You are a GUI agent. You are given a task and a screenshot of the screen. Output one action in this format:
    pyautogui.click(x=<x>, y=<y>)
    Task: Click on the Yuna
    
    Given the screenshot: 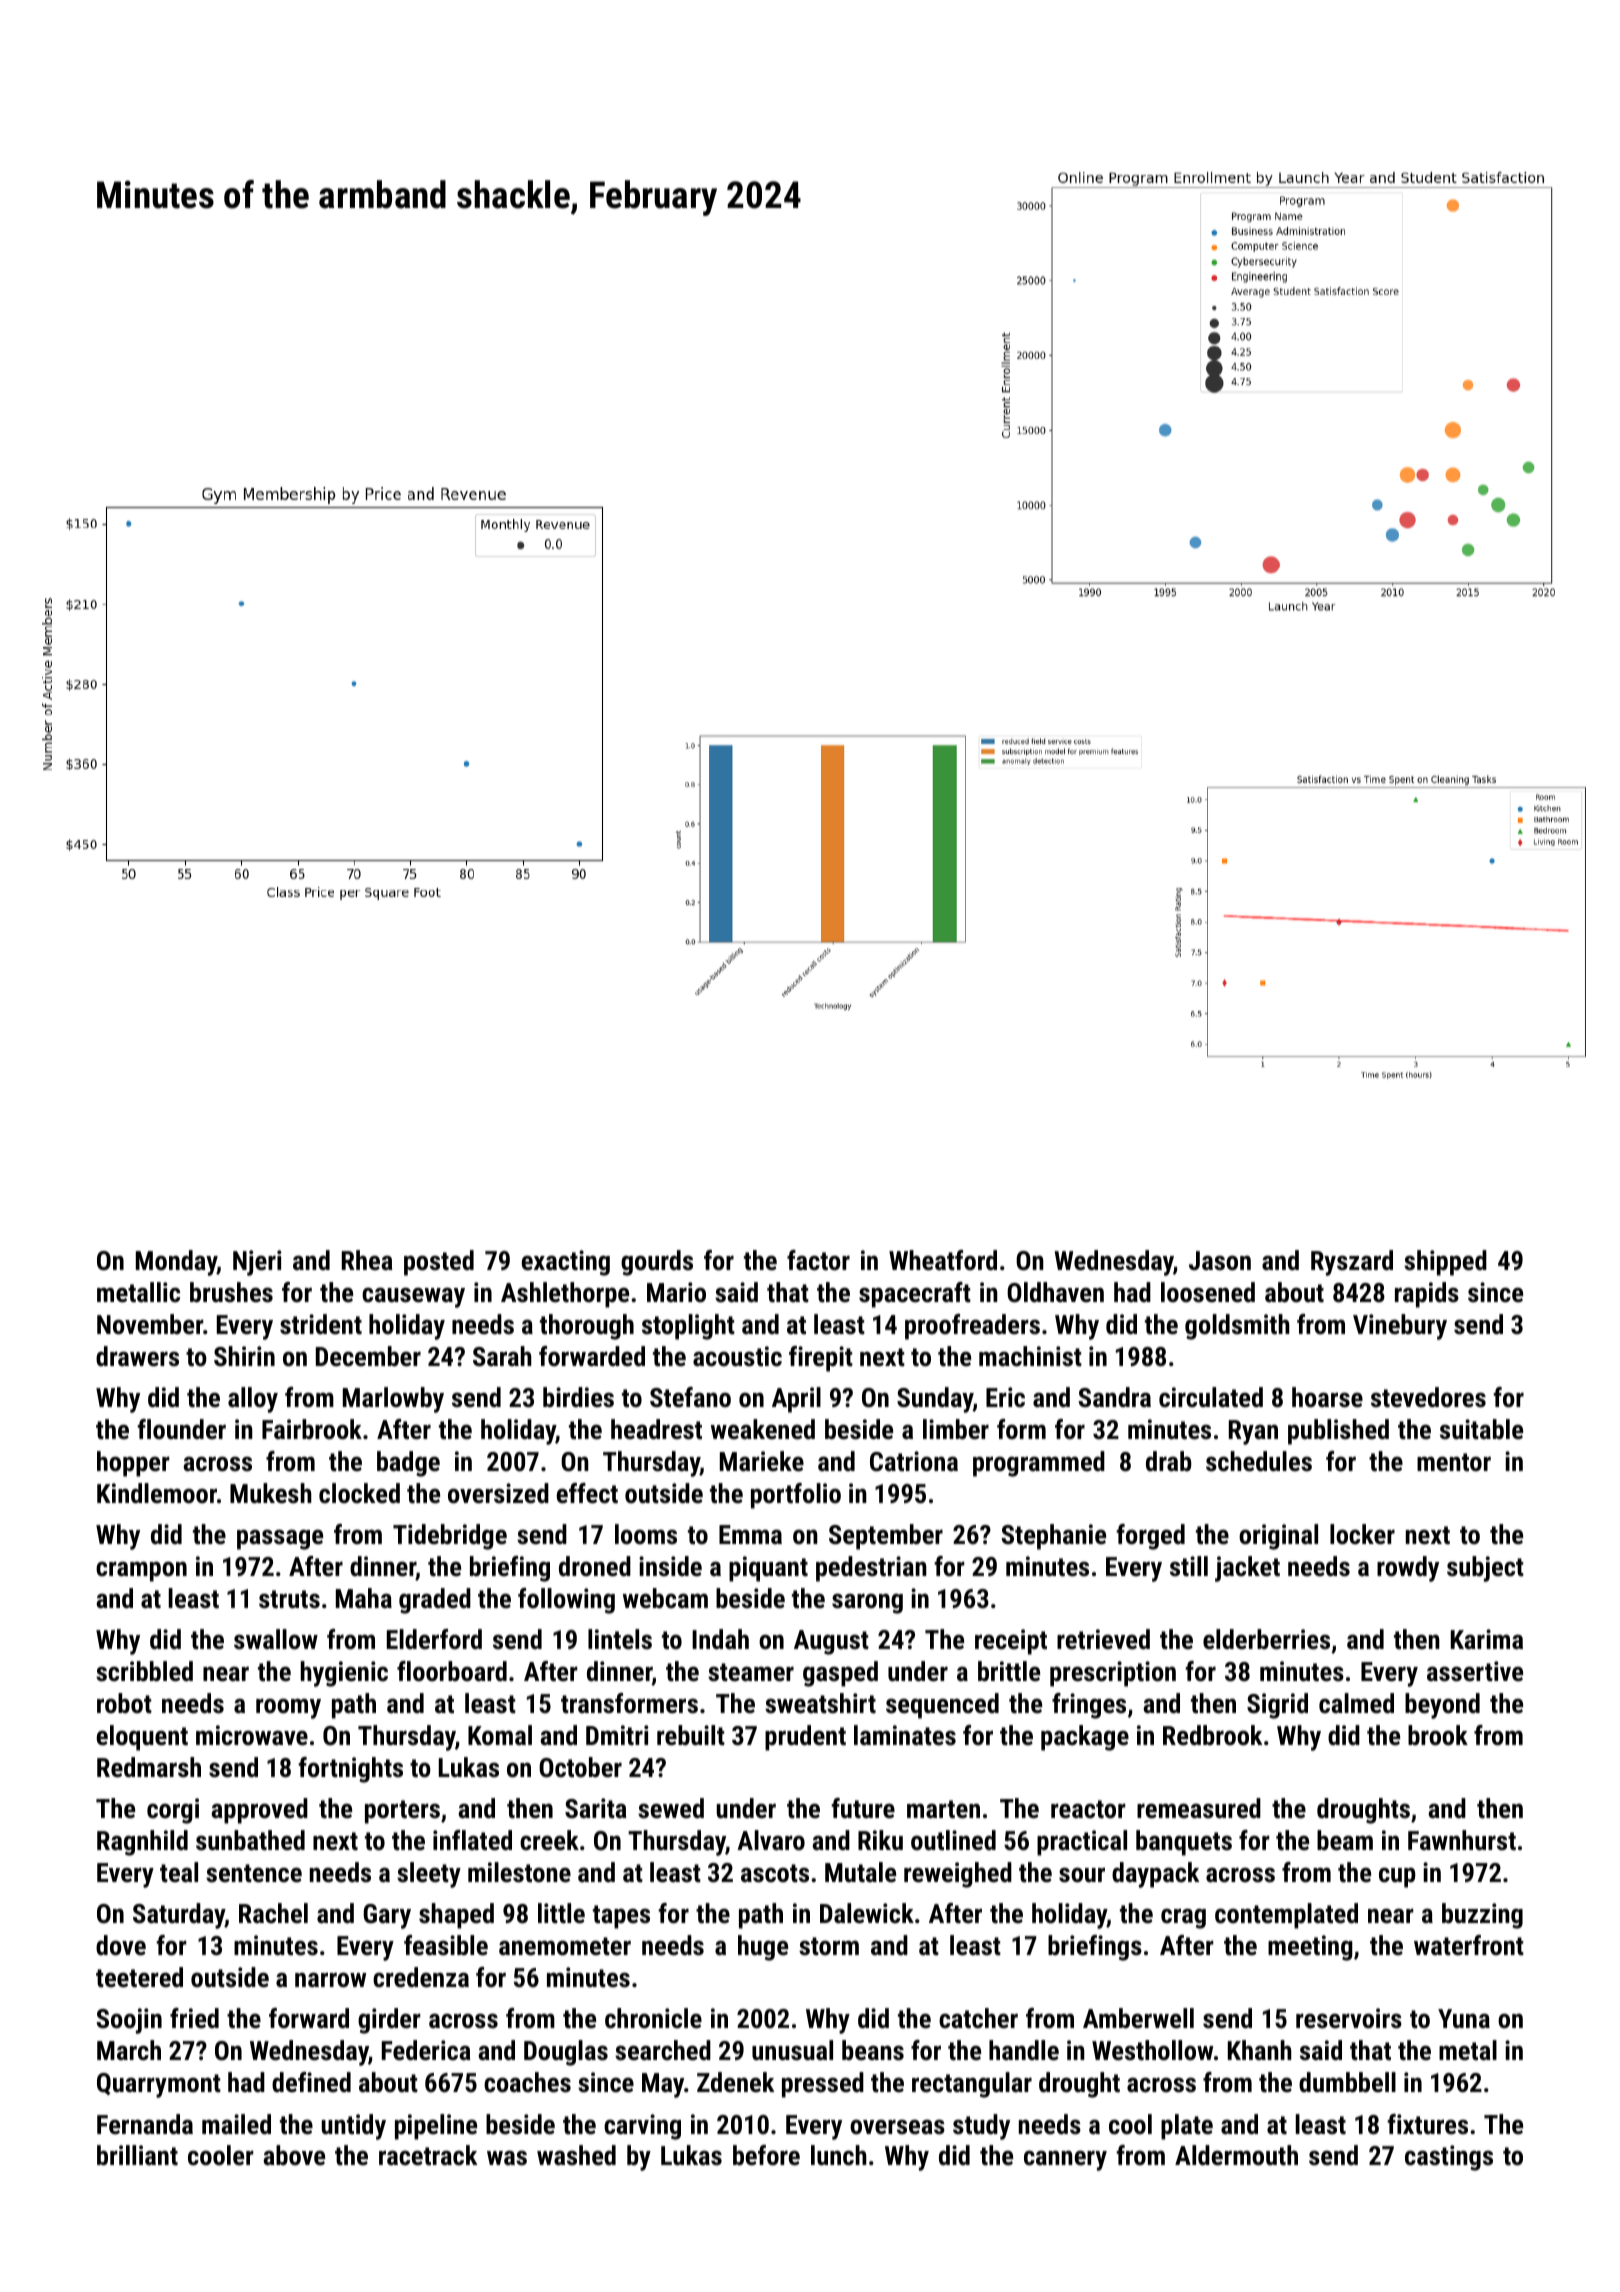 What is the action you would take?
    pyautogui.click(x=1464, y=2018)
